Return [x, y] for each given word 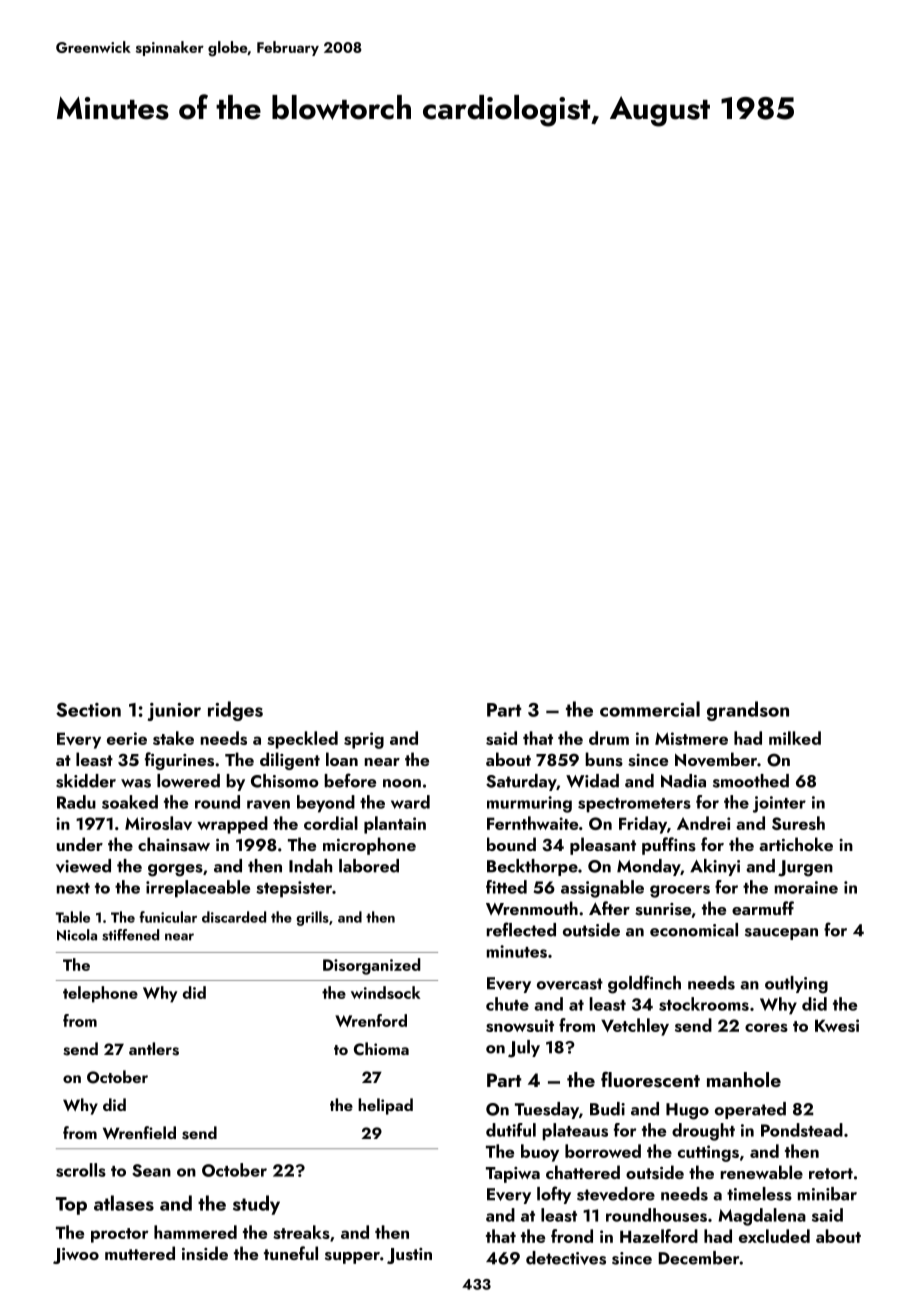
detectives [566, 1258]
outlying [796, 985]
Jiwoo [76, 1256]
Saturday [521, 782]
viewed [83, 866]
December [699, 1258]
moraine [806, 887]
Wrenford [371, 1020]
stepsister [294, 889]
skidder [86, 781]
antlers [154, 1049]
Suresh [798, 823]
